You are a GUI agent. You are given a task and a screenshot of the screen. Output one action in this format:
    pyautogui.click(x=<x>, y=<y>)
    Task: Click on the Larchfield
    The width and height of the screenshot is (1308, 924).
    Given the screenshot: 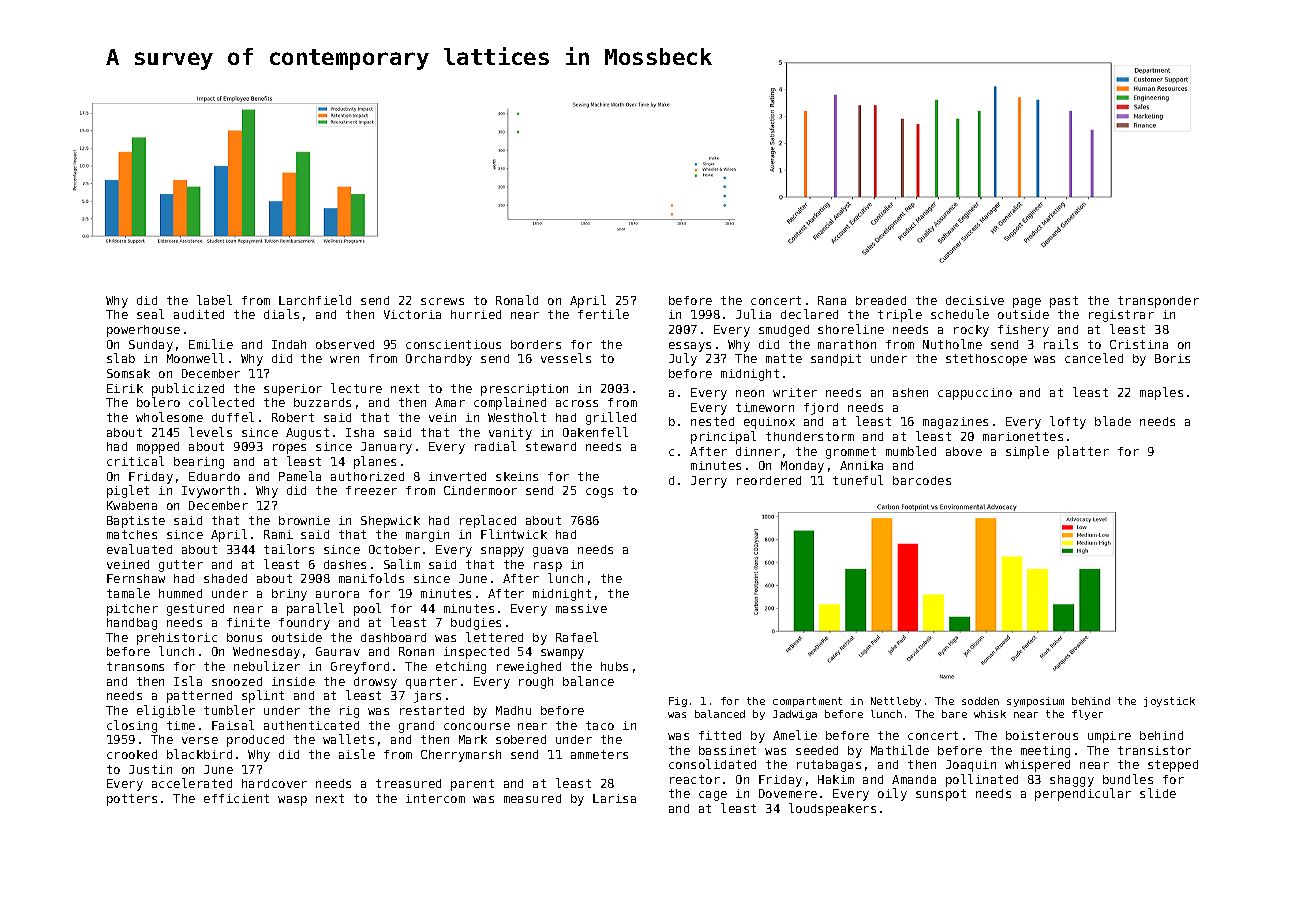 What is the action you would take?
    pyautogui.click(x=315, y=300)
